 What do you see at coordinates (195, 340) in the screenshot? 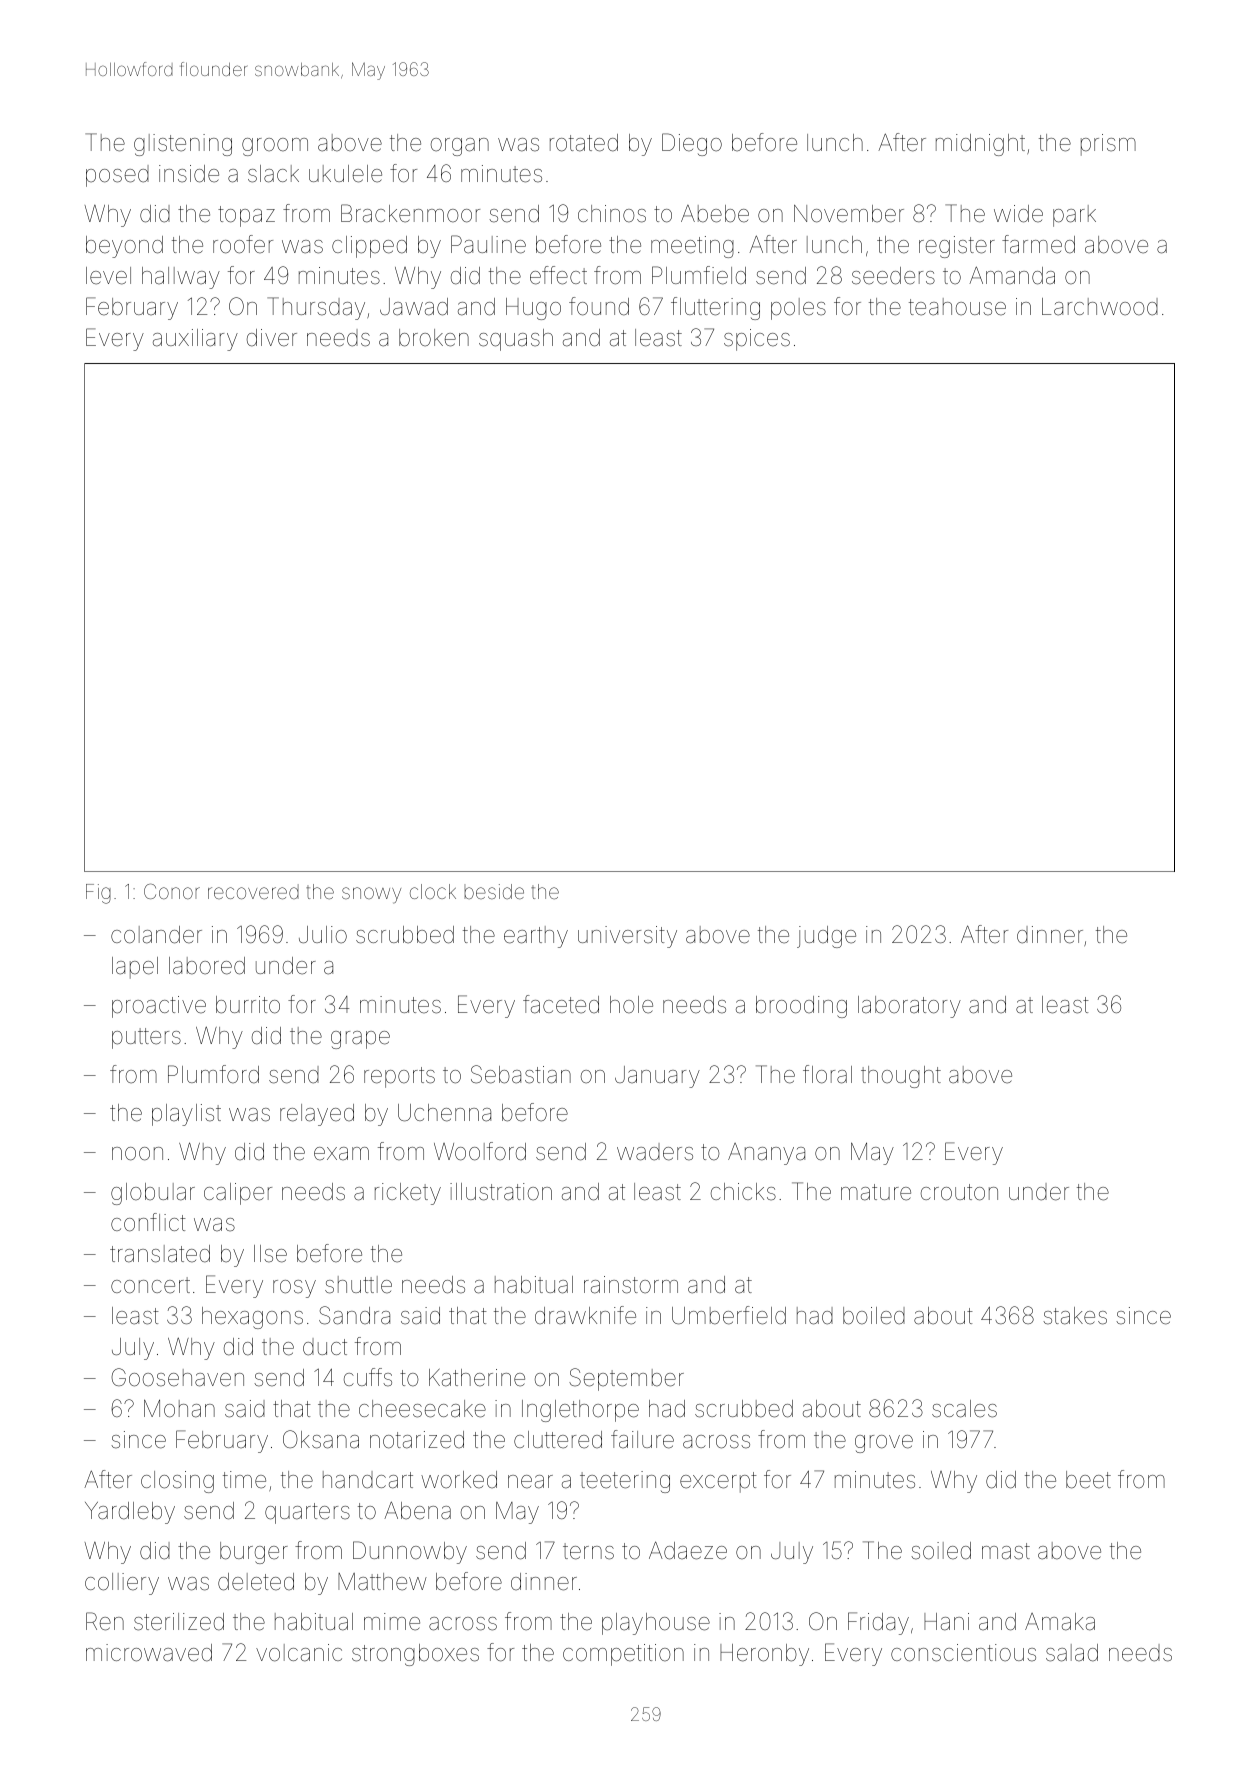
I see `auxiliary` at bounding box center [195, 340].
